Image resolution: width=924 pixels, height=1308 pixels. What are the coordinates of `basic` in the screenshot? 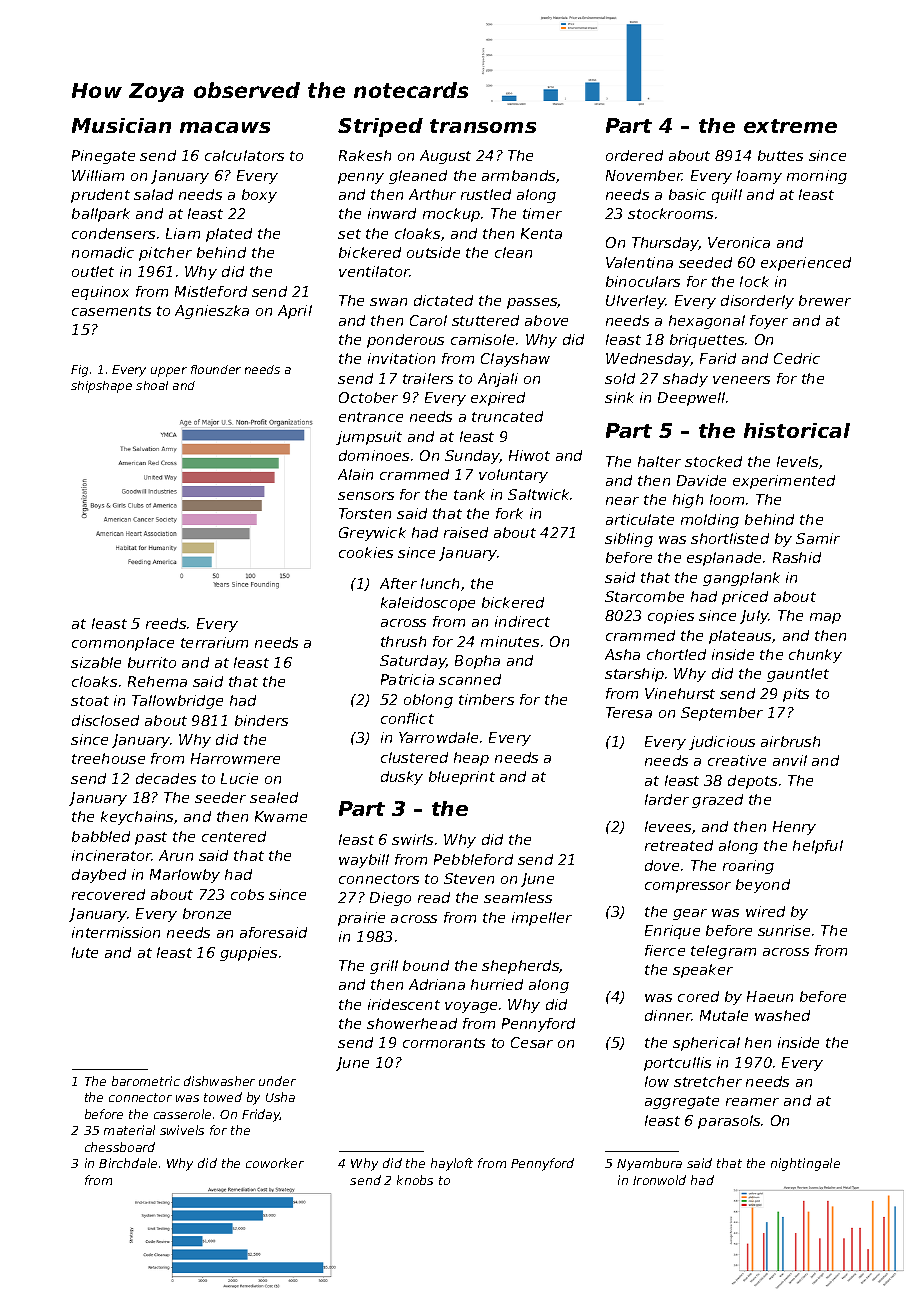 It's located at (687, 194).
